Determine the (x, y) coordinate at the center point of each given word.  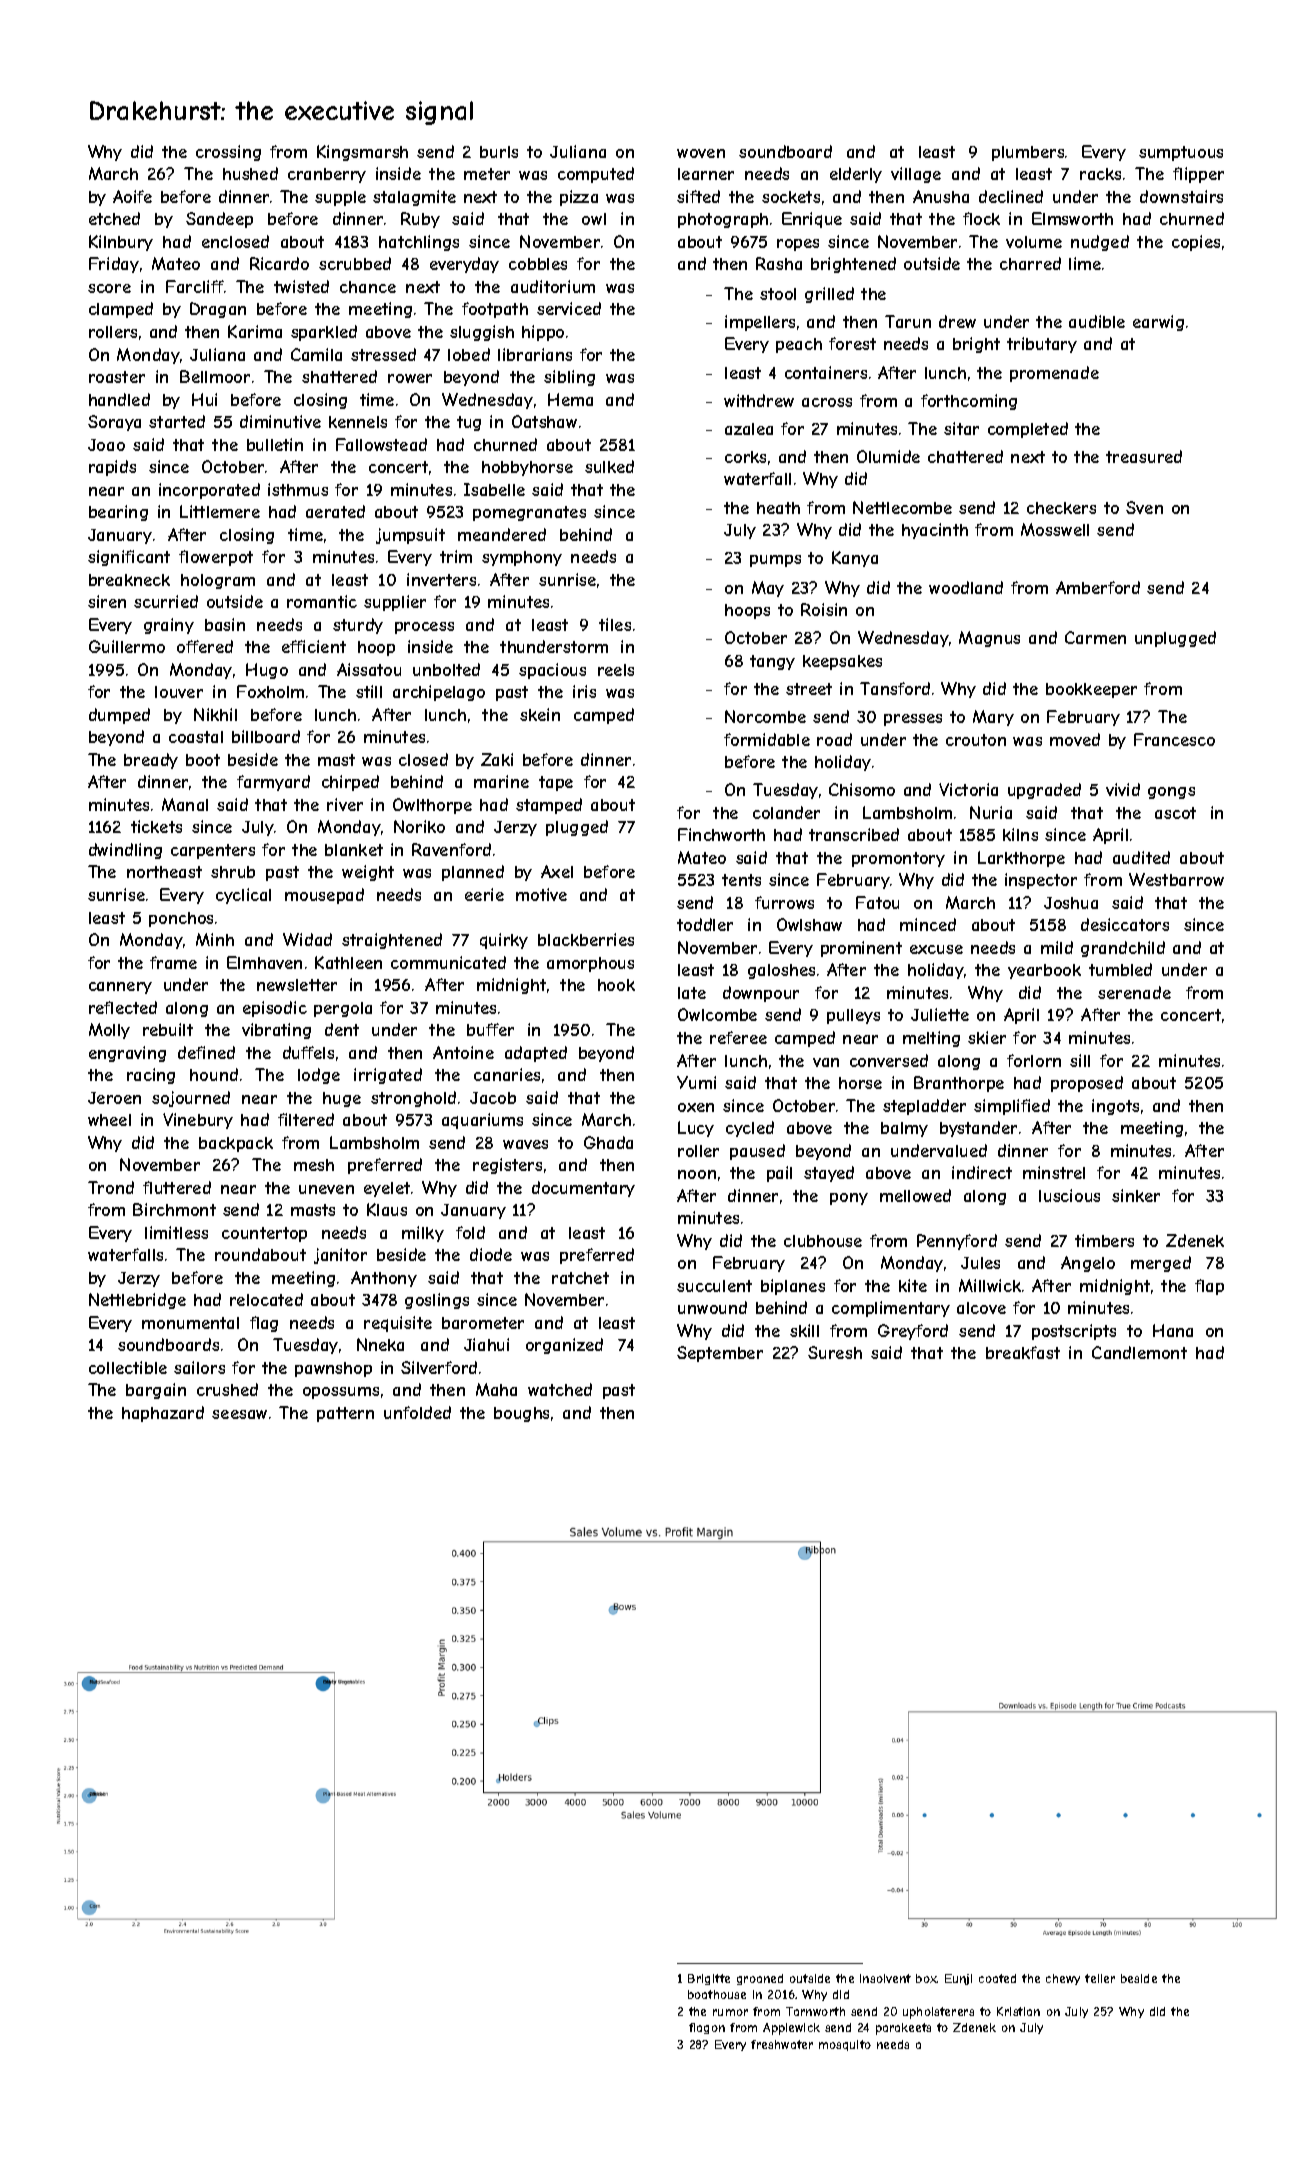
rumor (730, 2012)
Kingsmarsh (362, 153)
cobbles (538, 264)
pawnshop (333, 1369)
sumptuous (1181, 153)
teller (1100, 1978)
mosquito (845, 2045)
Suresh (835, 1352)
